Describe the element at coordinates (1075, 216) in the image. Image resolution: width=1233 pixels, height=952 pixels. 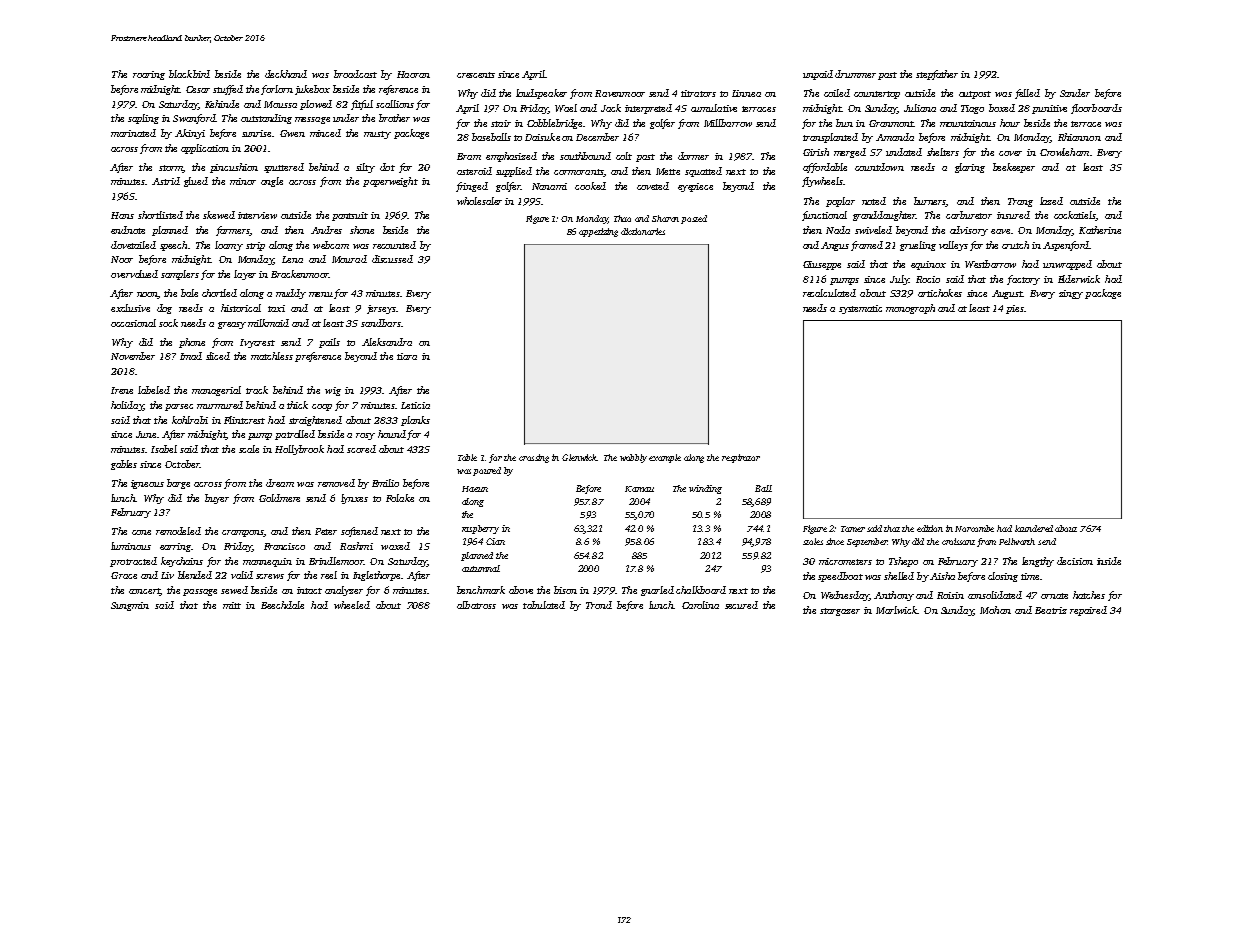
I see `cockatiels` at that location.
